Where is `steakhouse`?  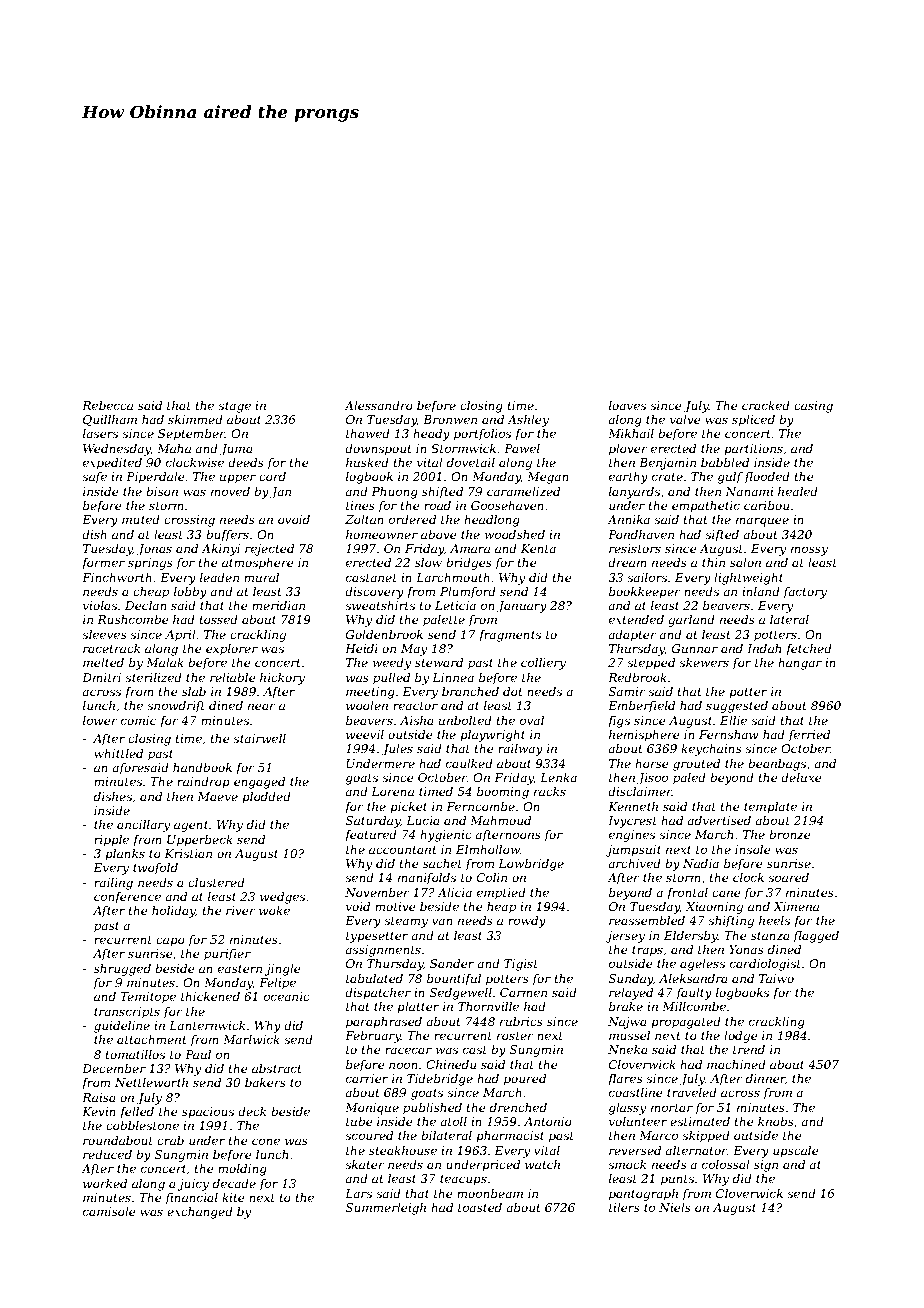
steakhouse is located at coordinates (403, 1150).
